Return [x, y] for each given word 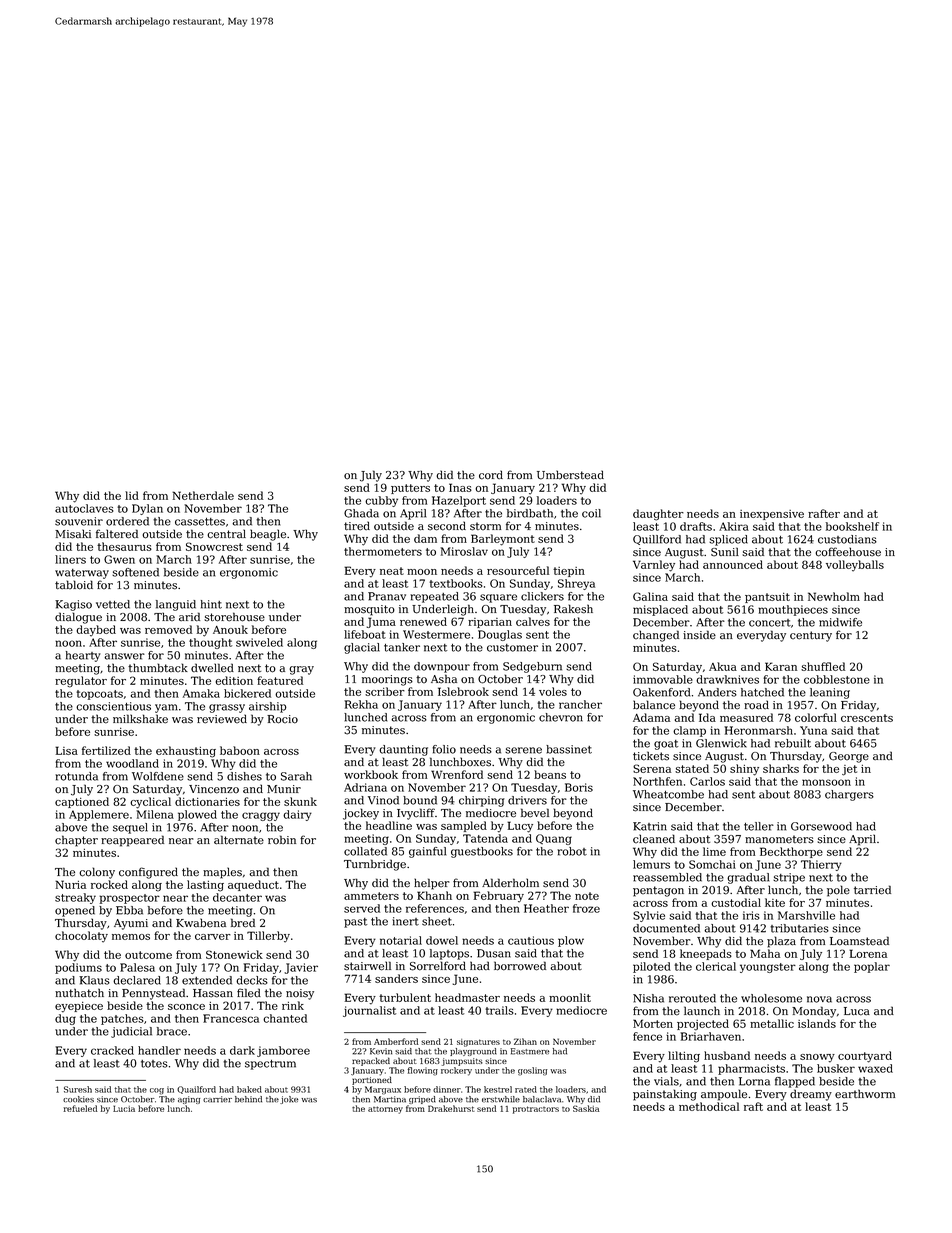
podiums [78, 968]
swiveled [259, 642]
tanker [402, 647]
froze [586, 908]
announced [733, 564]
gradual [748, 878]
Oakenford [661, 692]
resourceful [518, 570]
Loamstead [859, 941]
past [356, 923]
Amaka [201, 693]
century [811, 636]
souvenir [79, 521]
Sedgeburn [532, 667]
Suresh [78, 1089]
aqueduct [253, 885]
